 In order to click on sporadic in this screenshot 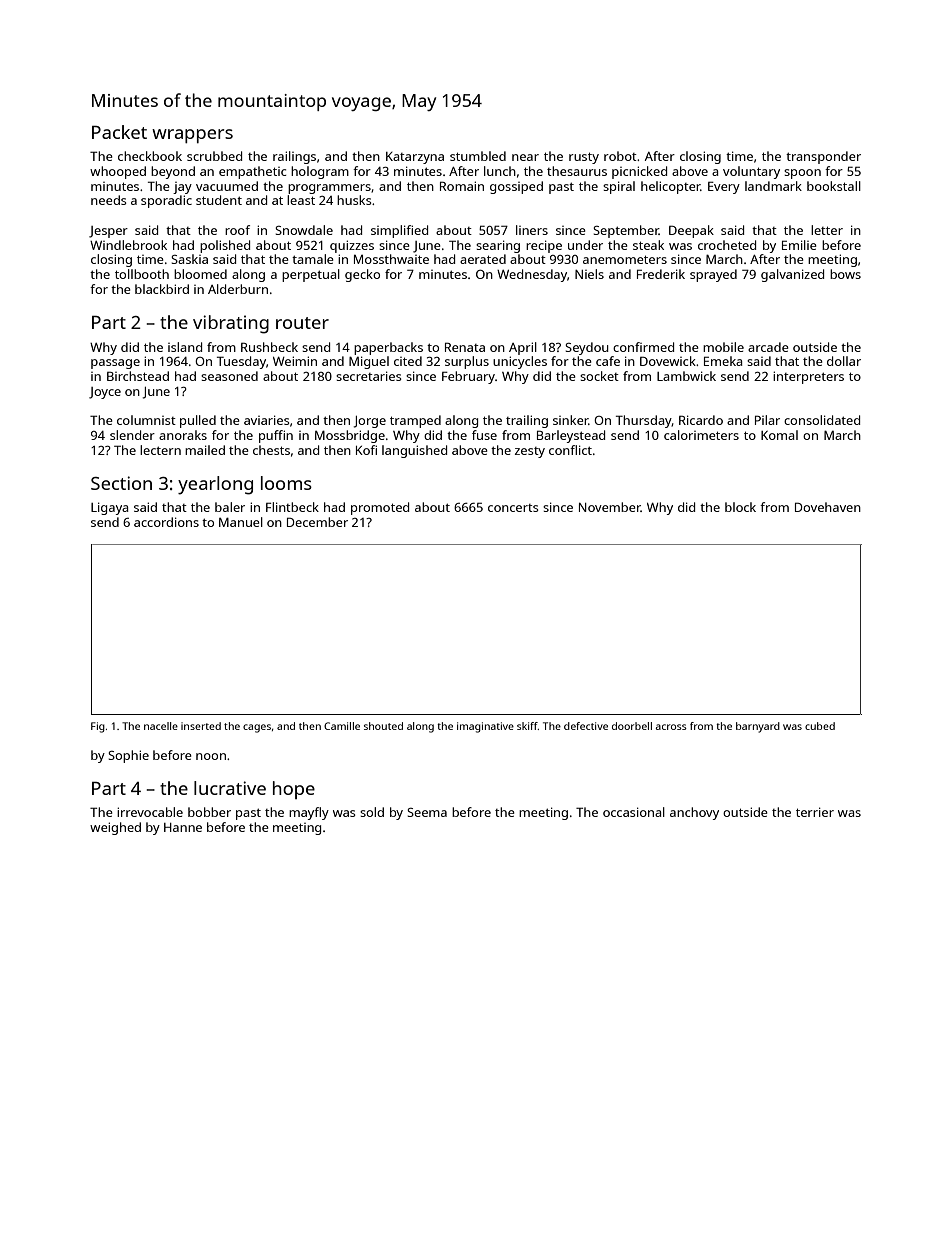, I will do `click(166, 201)`.
